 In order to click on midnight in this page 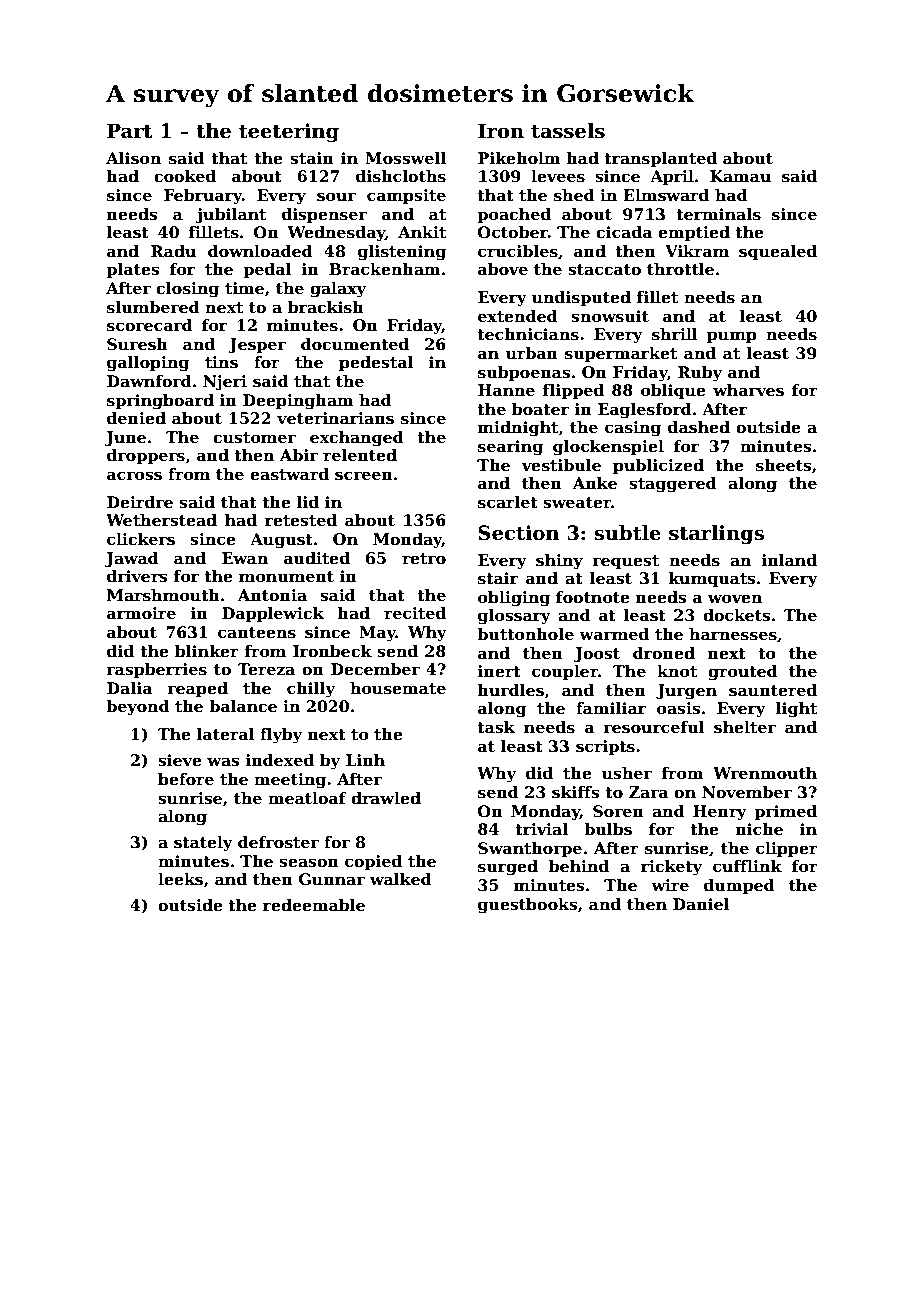, I will do `click(518, 429)`.
